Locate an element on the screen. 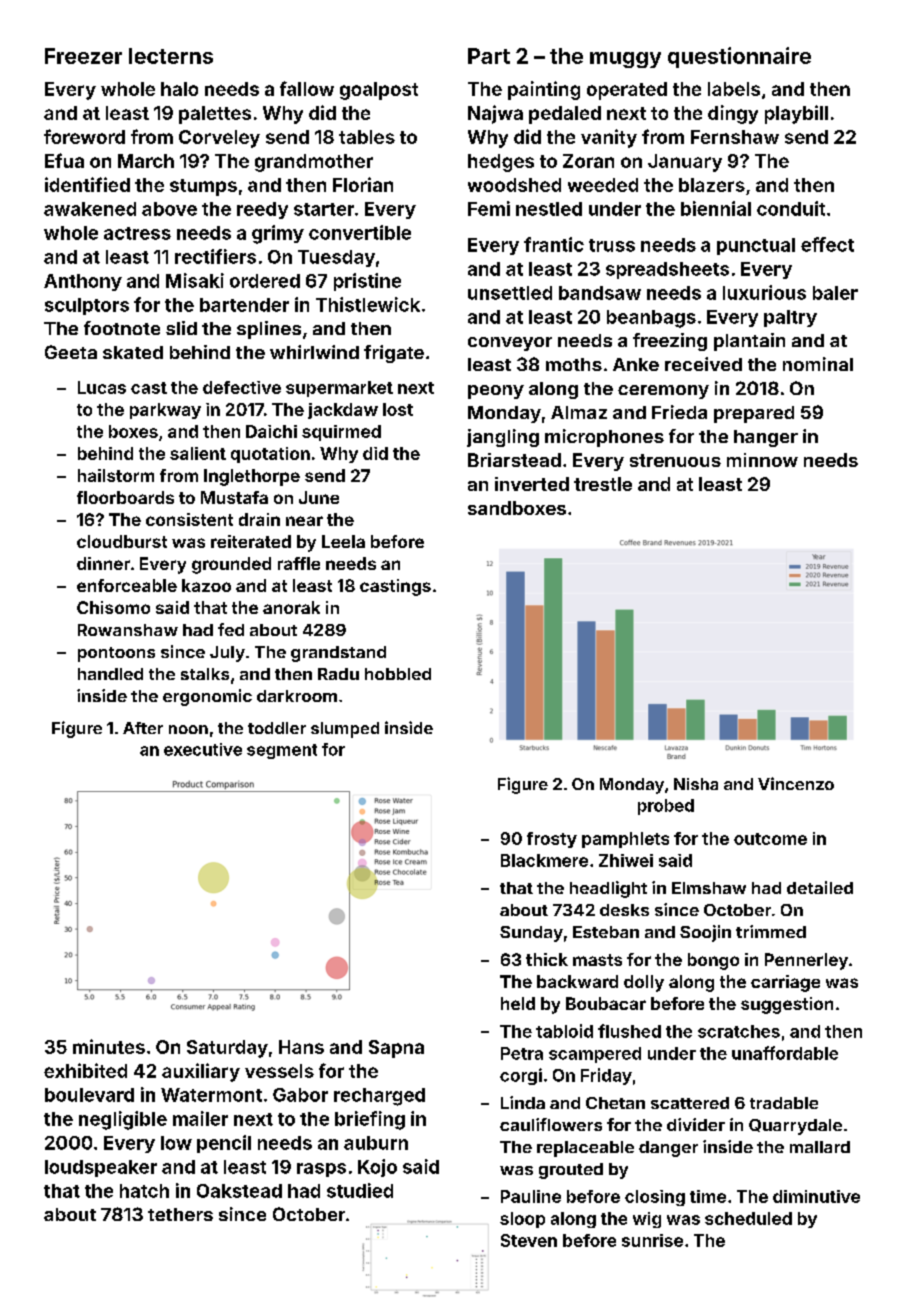  unaffordable is located at coordinates (785, 1053).
